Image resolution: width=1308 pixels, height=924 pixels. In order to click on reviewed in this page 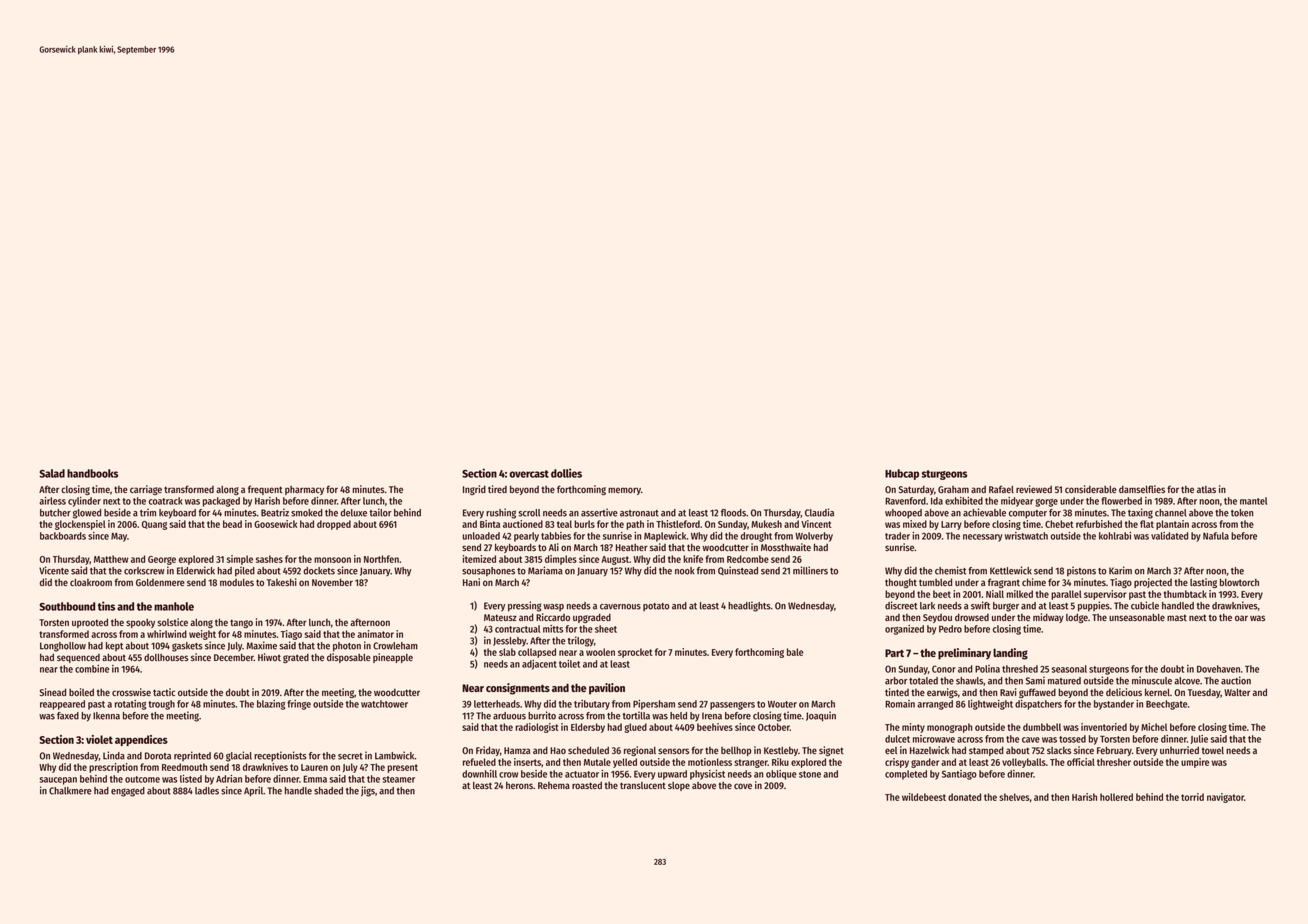, I will do `click(1034, 489)`.
